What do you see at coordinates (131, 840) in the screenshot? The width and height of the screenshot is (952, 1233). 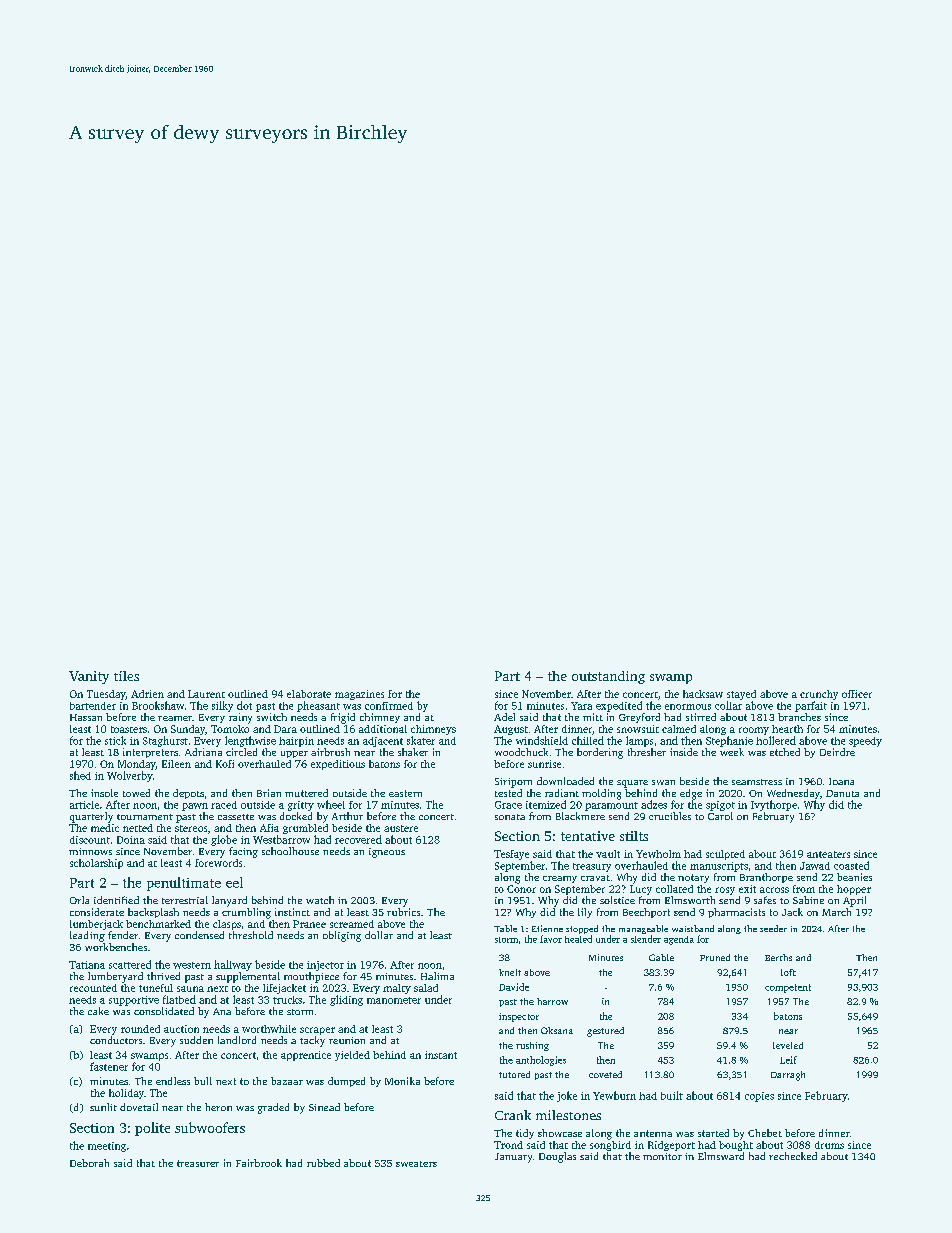 I see `Doina` at bounding box center [131, 840].
